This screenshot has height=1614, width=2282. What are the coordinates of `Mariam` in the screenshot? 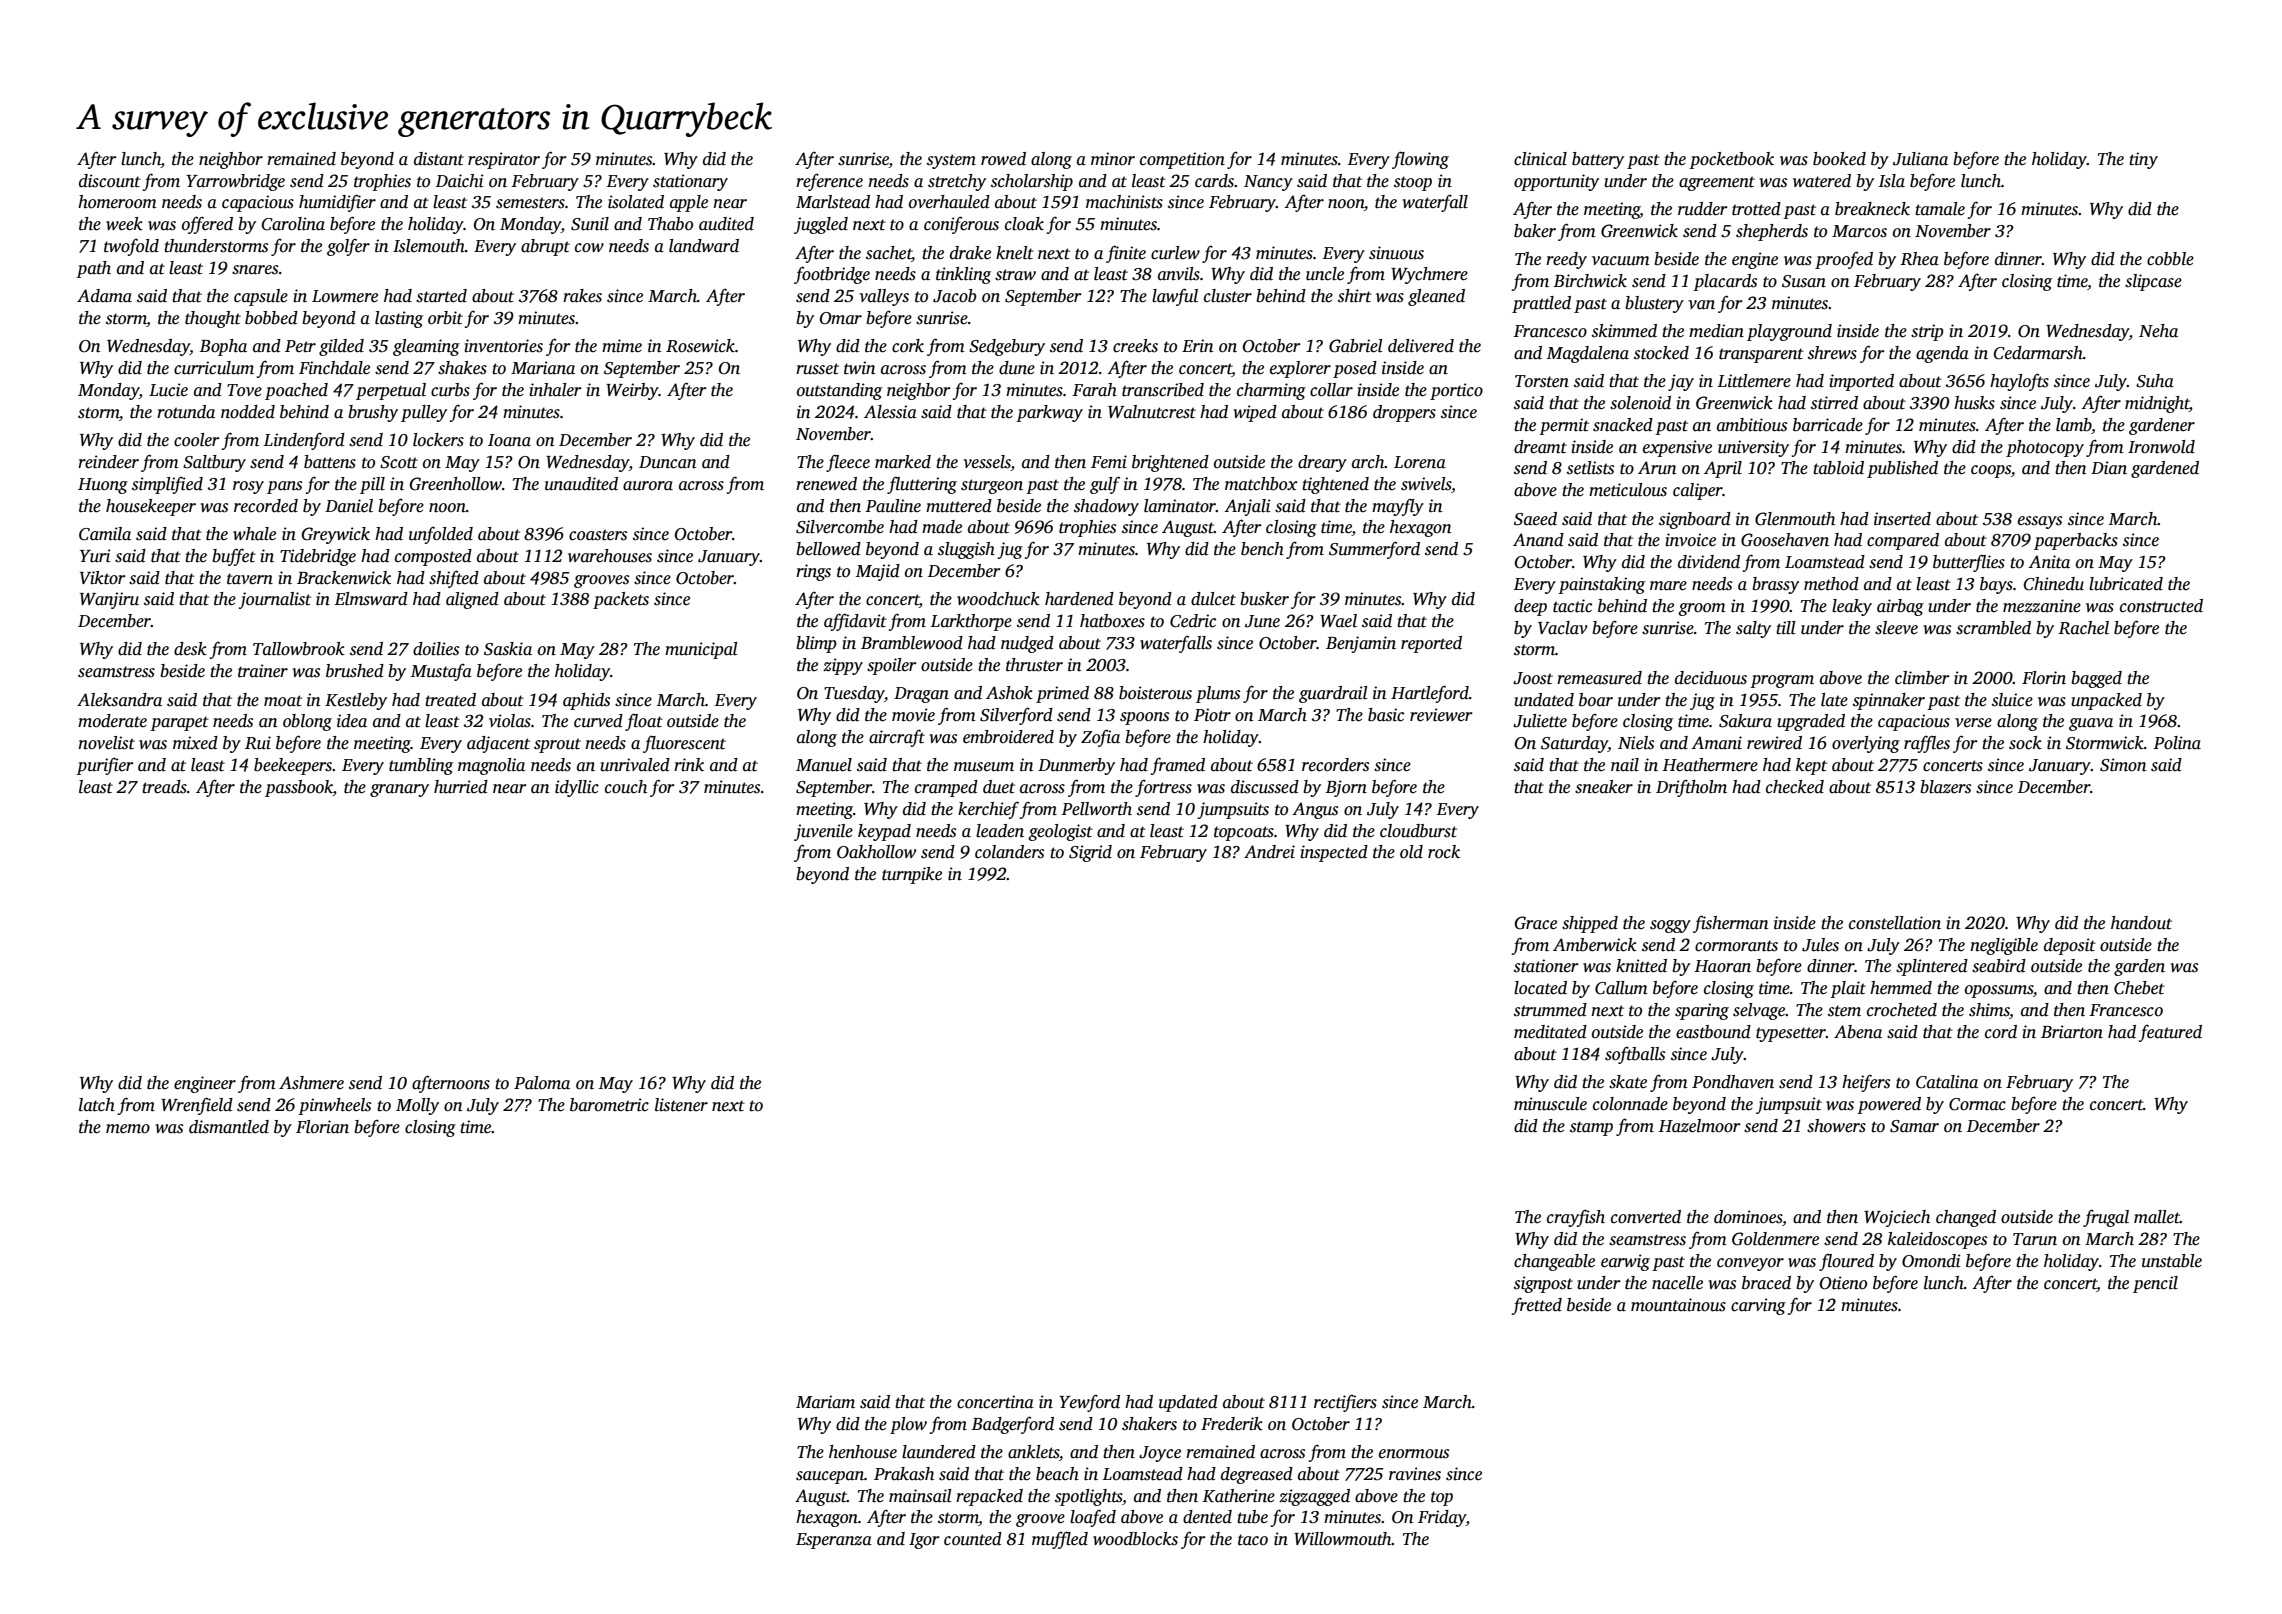 It's located at (825, 1402).
